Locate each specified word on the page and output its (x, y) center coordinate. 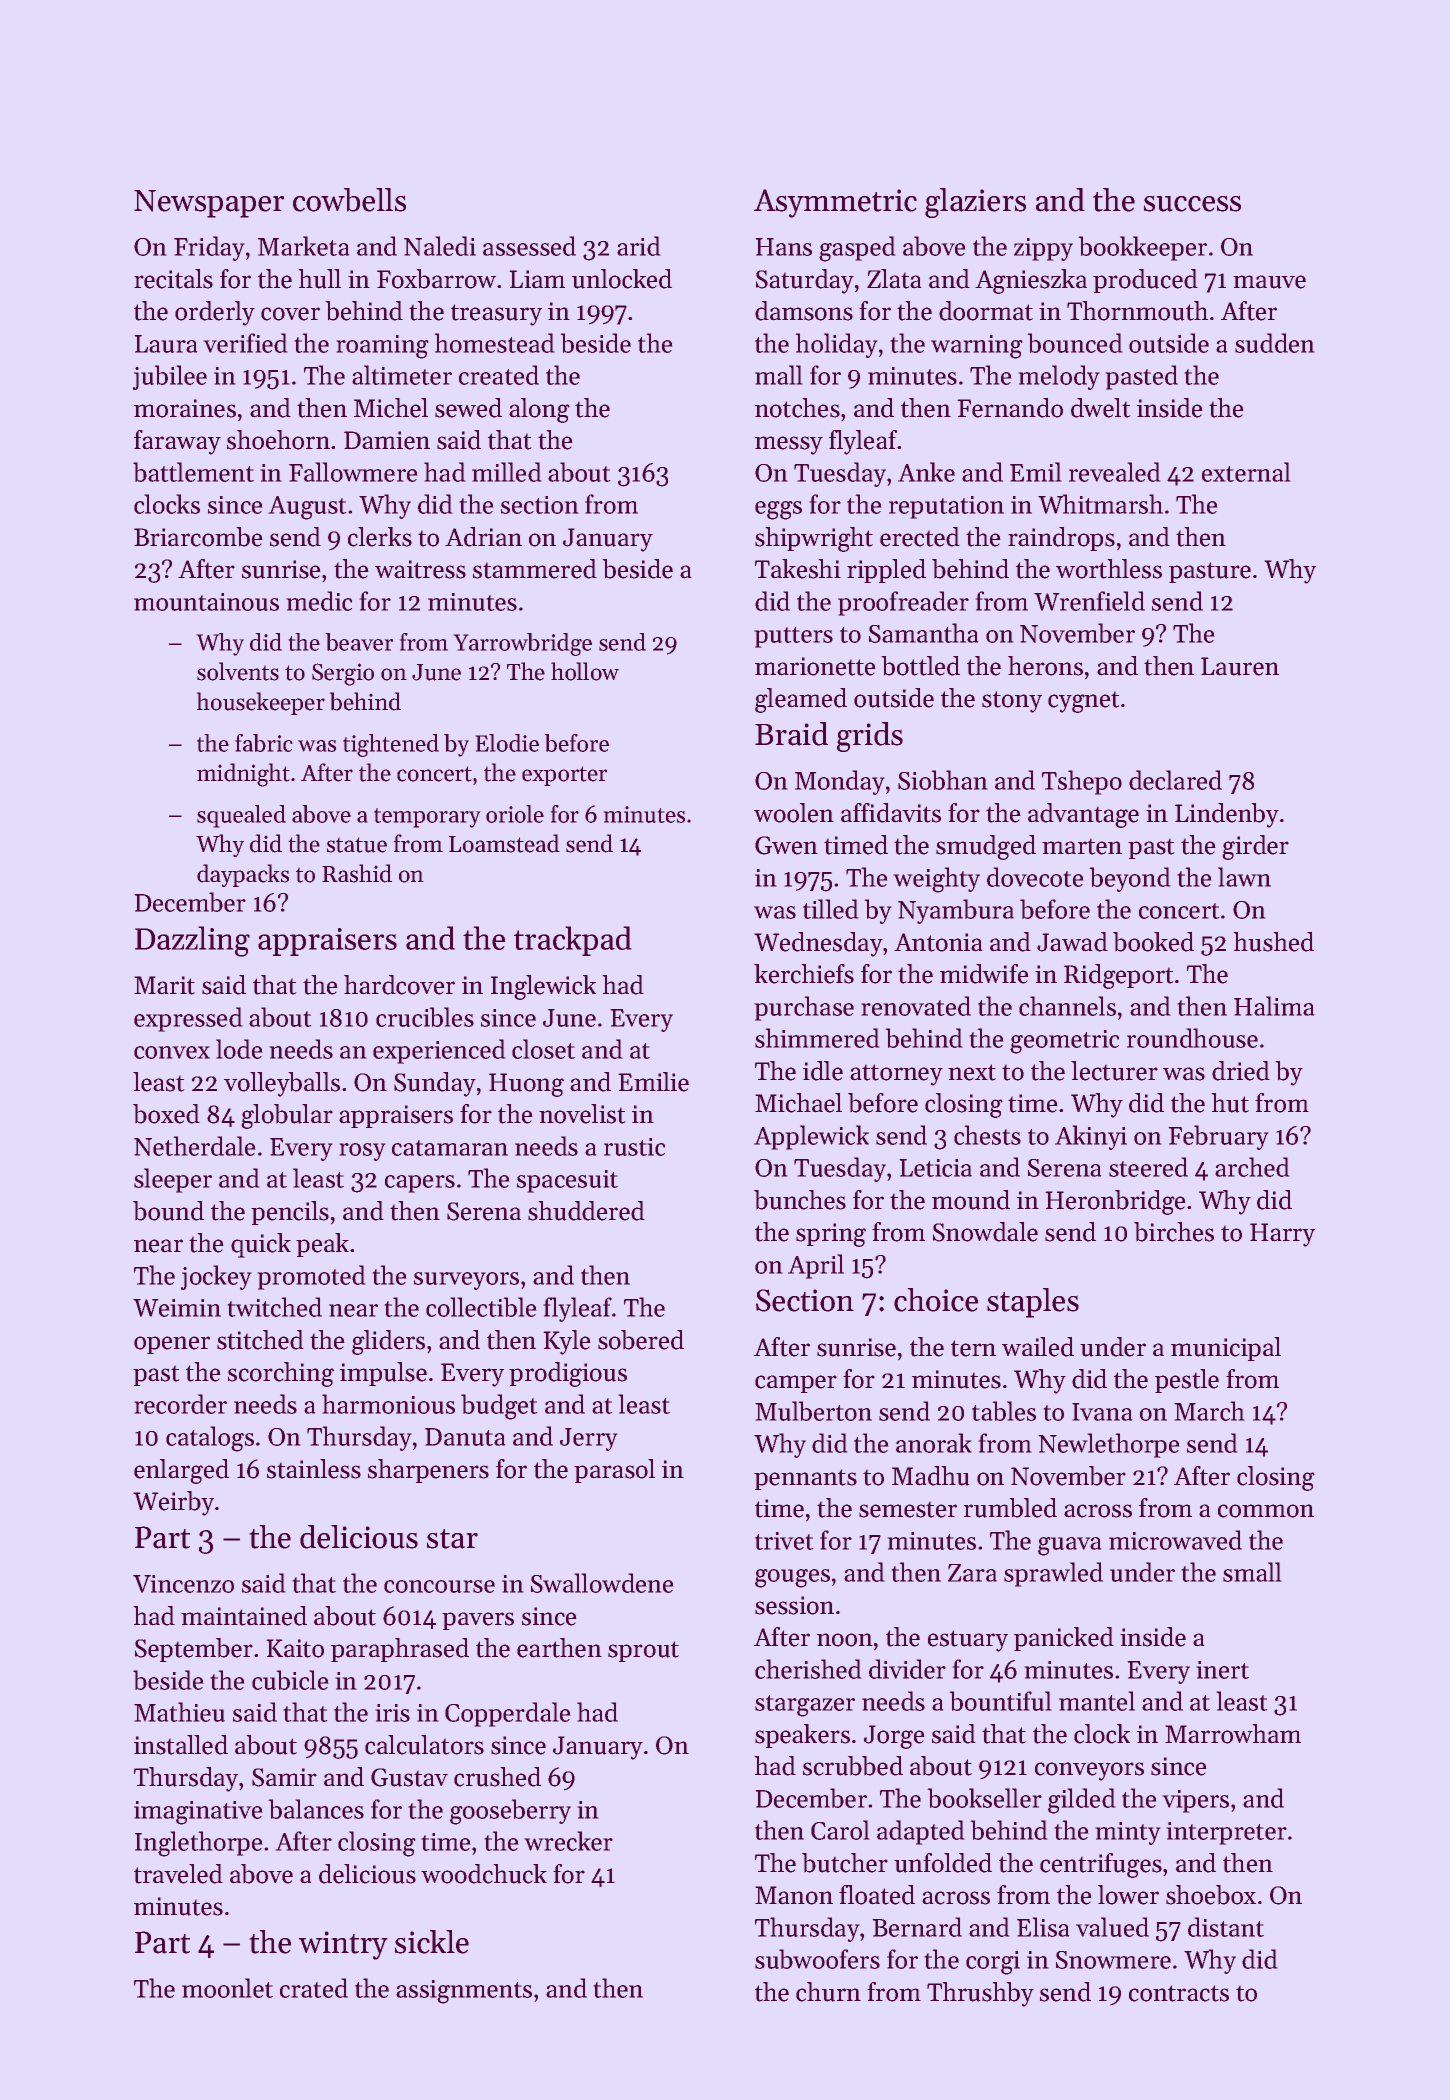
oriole (515, 814)
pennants (805, 1479)
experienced (439, 1051)
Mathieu (179, 1712)
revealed (1115, 472)
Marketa (304, 246)
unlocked (622, 279)
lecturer (1114, 1071)
